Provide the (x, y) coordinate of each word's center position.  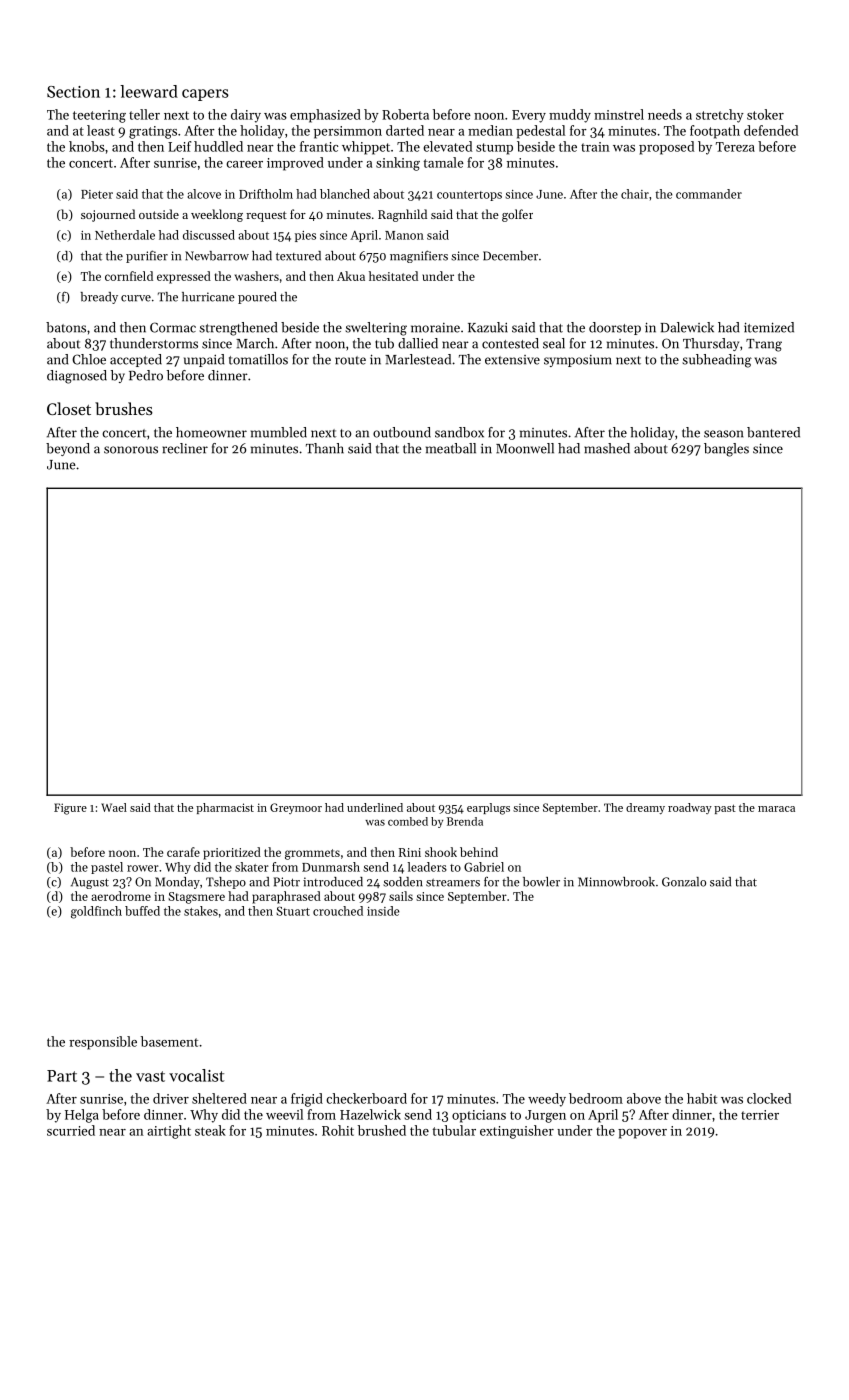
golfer (517, 215)
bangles (726, 450)
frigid (307, 1100)
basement (169, 1041)
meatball (451, 448)
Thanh (325, 448)
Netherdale (125, 235)
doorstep (615, 328)
